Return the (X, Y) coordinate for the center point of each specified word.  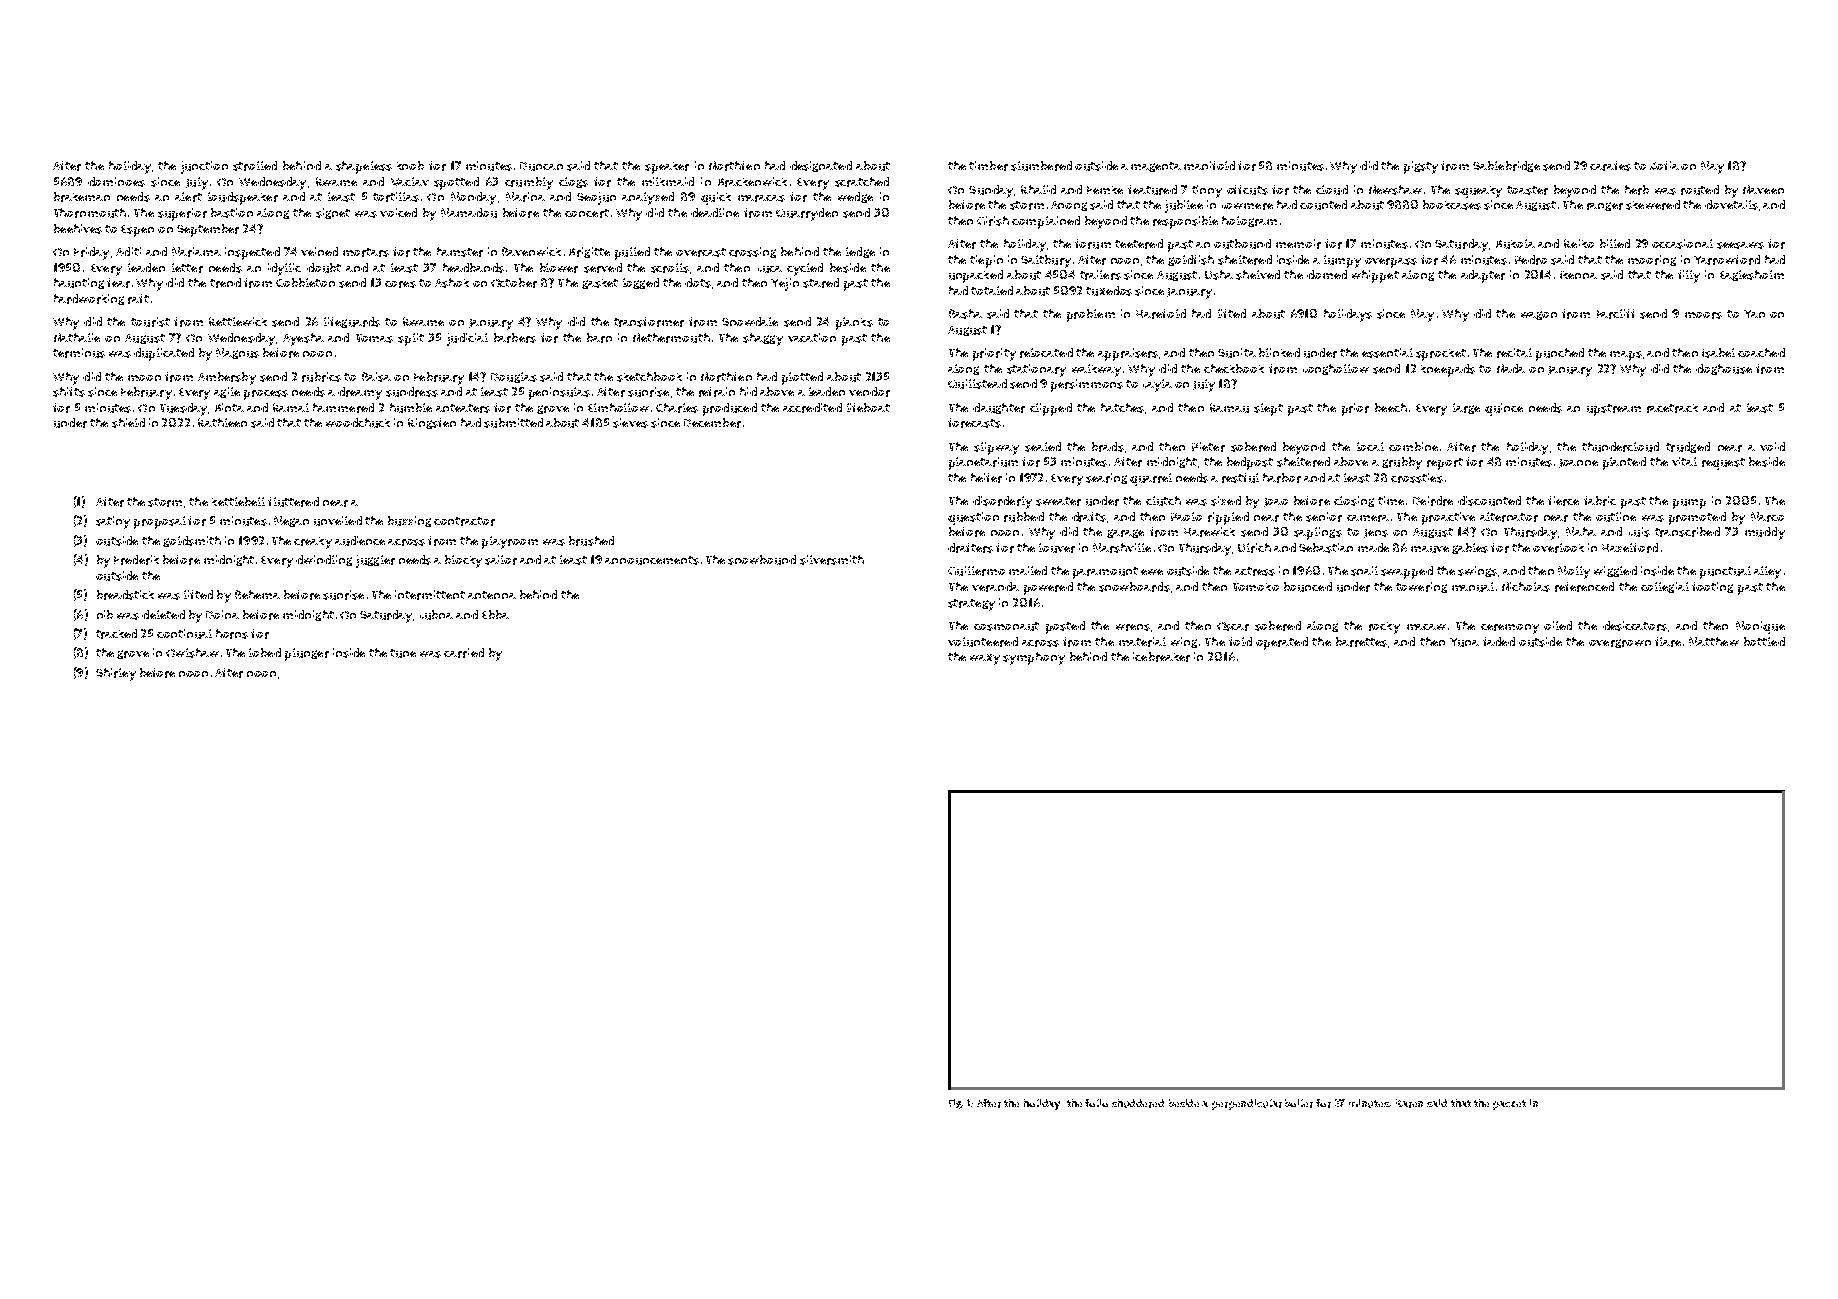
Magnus (237, 353)
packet (1509, 1105)
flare (1668, 642)
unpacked (976, 276)
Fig (955, 1104)
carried (464, 653)
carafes (1610, 166)
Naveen (1763, 189)
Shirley (116, 674)
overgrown (1620, 643)
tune (403, 653)
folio (1096, 1103)
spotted (456, 183)
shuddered (1138, 1103)
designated (821, 166)
